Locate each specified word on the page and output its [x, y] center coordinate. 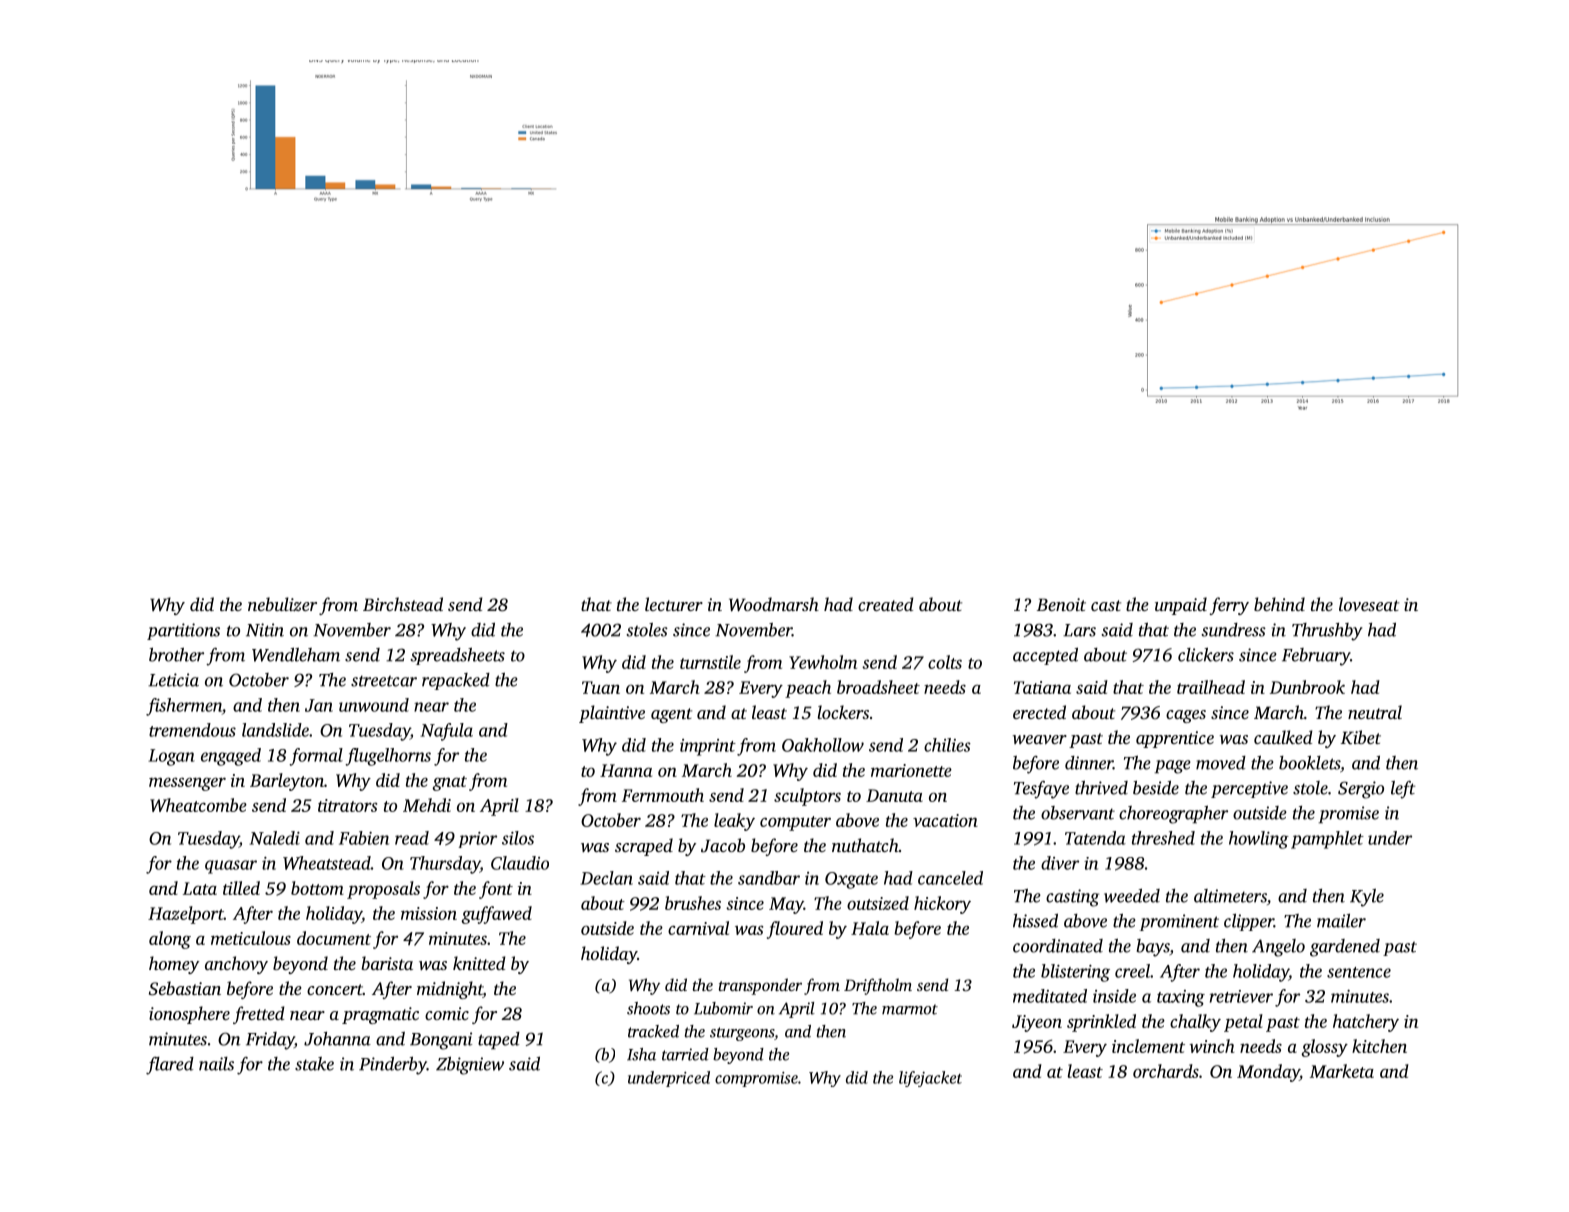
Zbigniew [470, 1066]
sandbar [769, 878]
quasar [231, 867]
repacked [456, 681]
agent [671, 715]
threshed [1163, 838]
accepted [1045, 656]
